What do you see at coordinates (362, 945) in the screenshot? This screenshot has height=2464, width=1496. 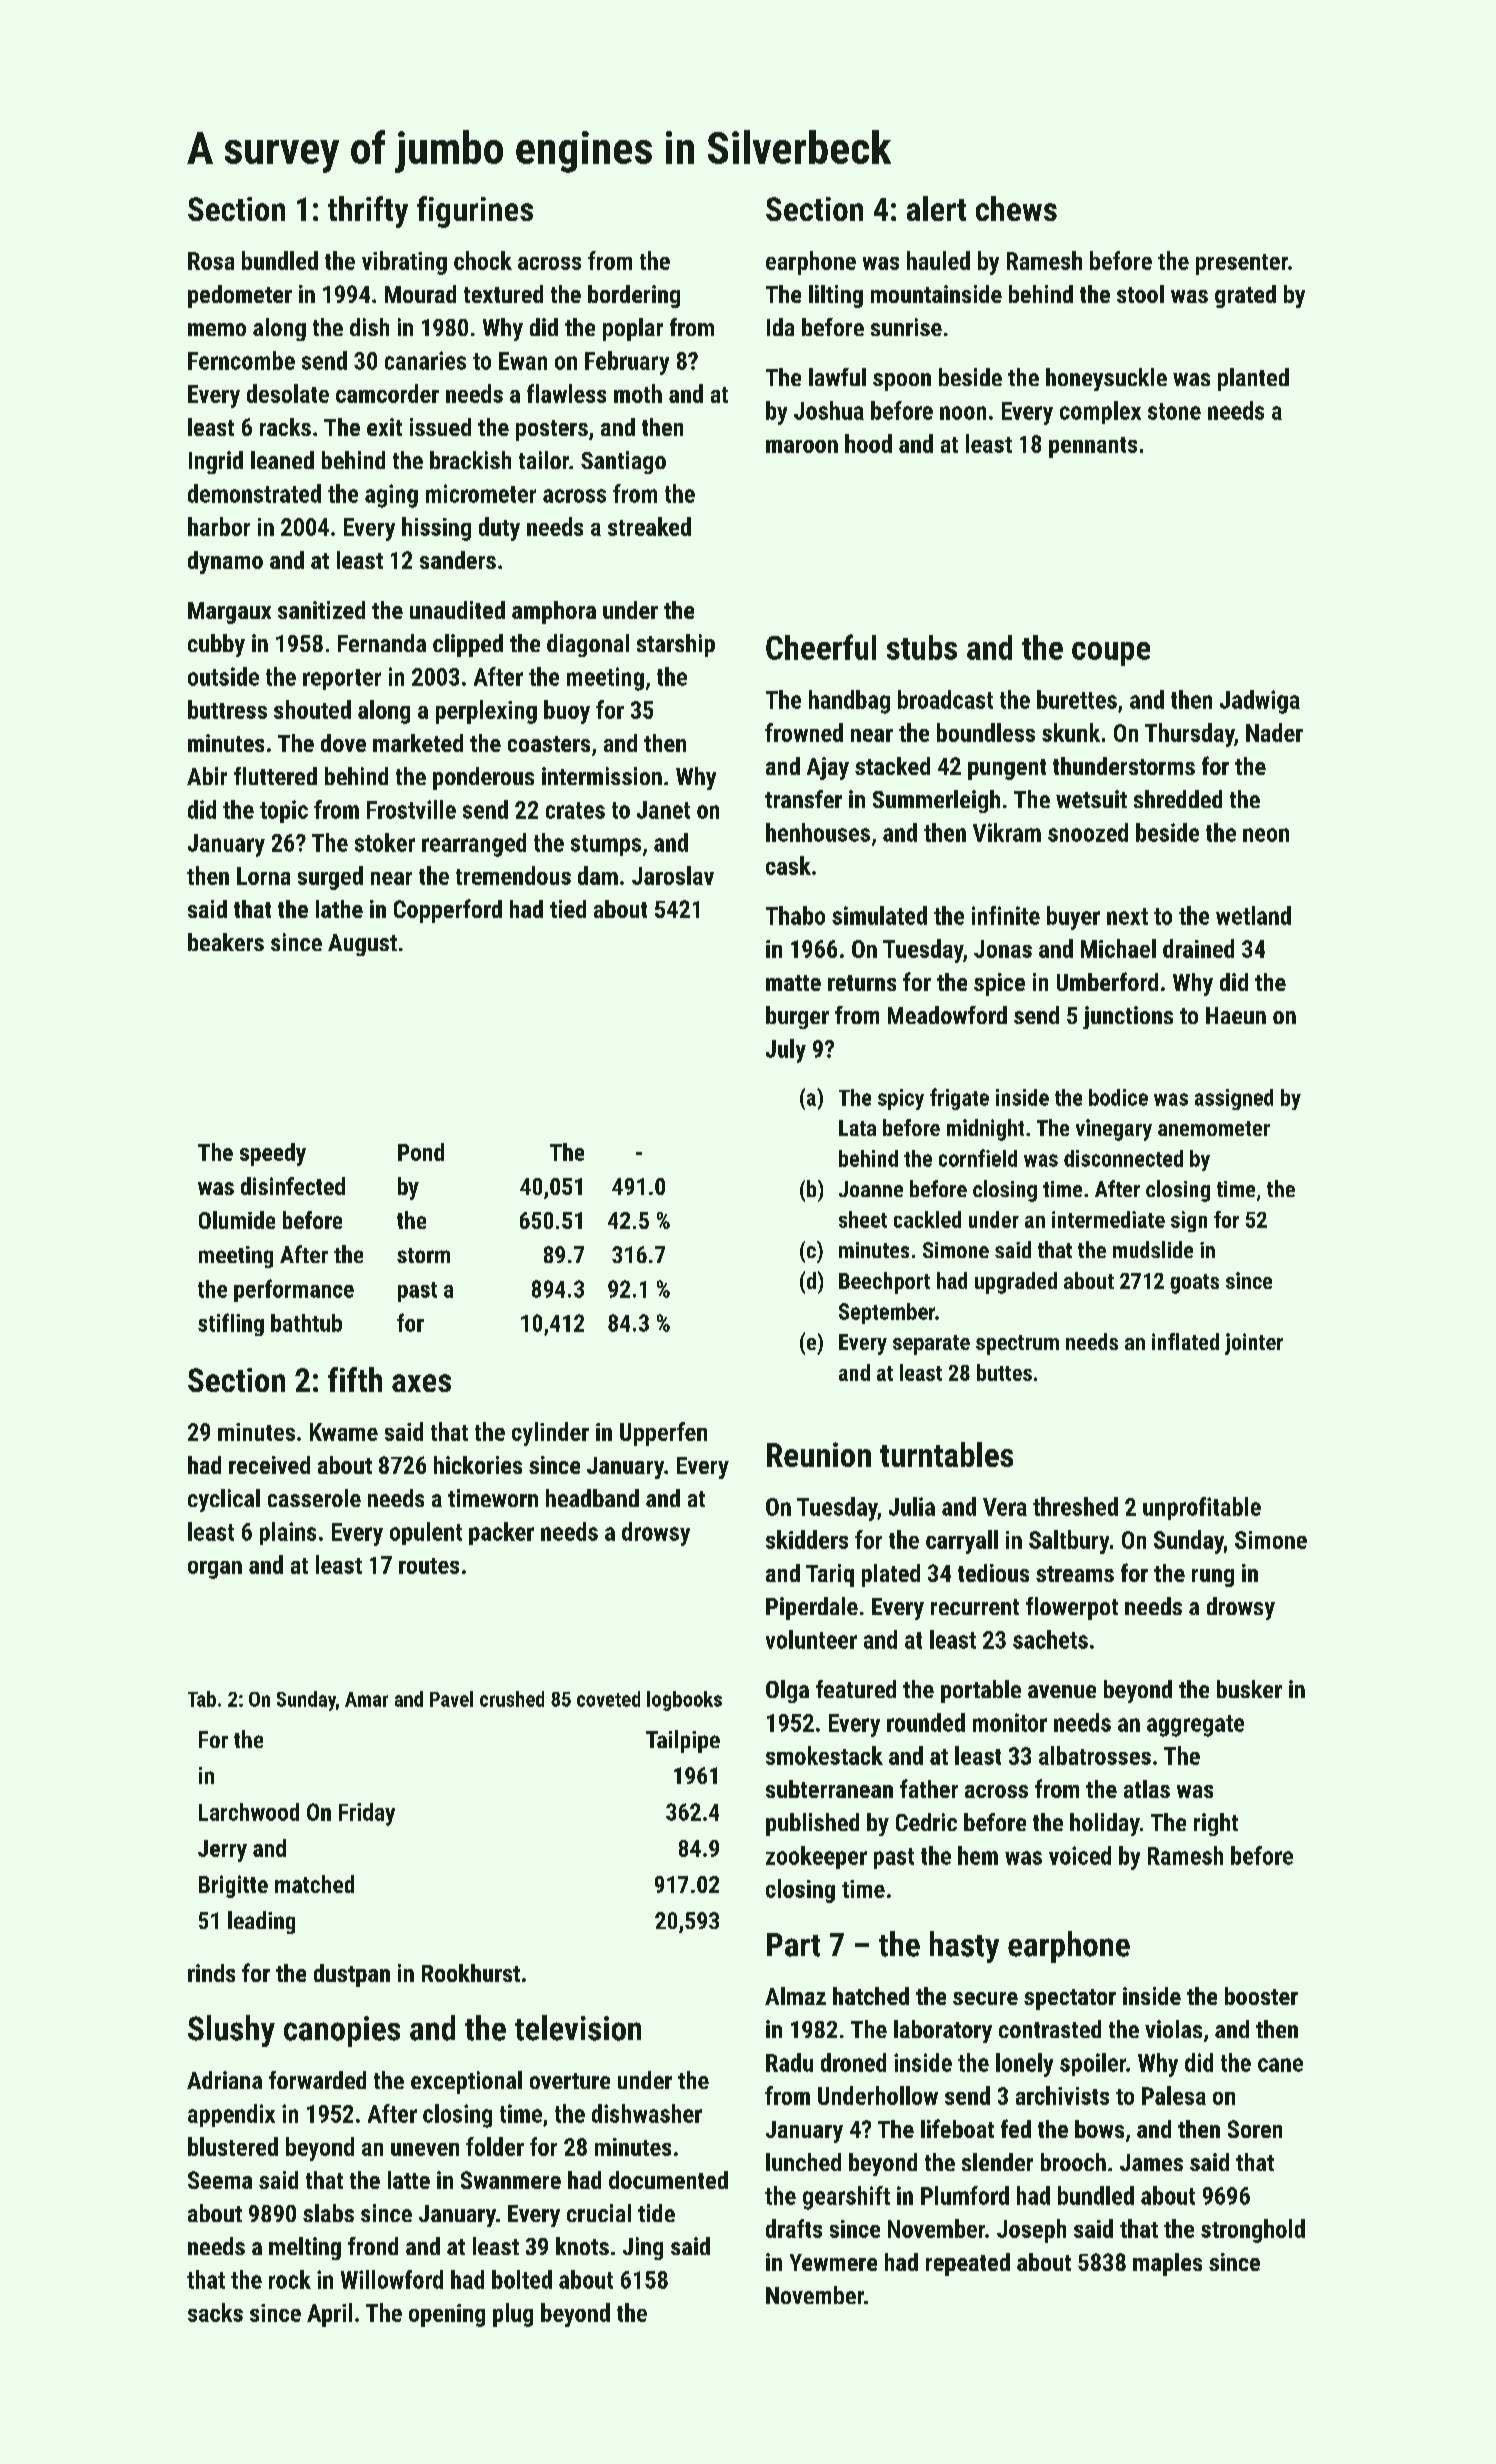 I see `August` at bounding box center [362, 945].
